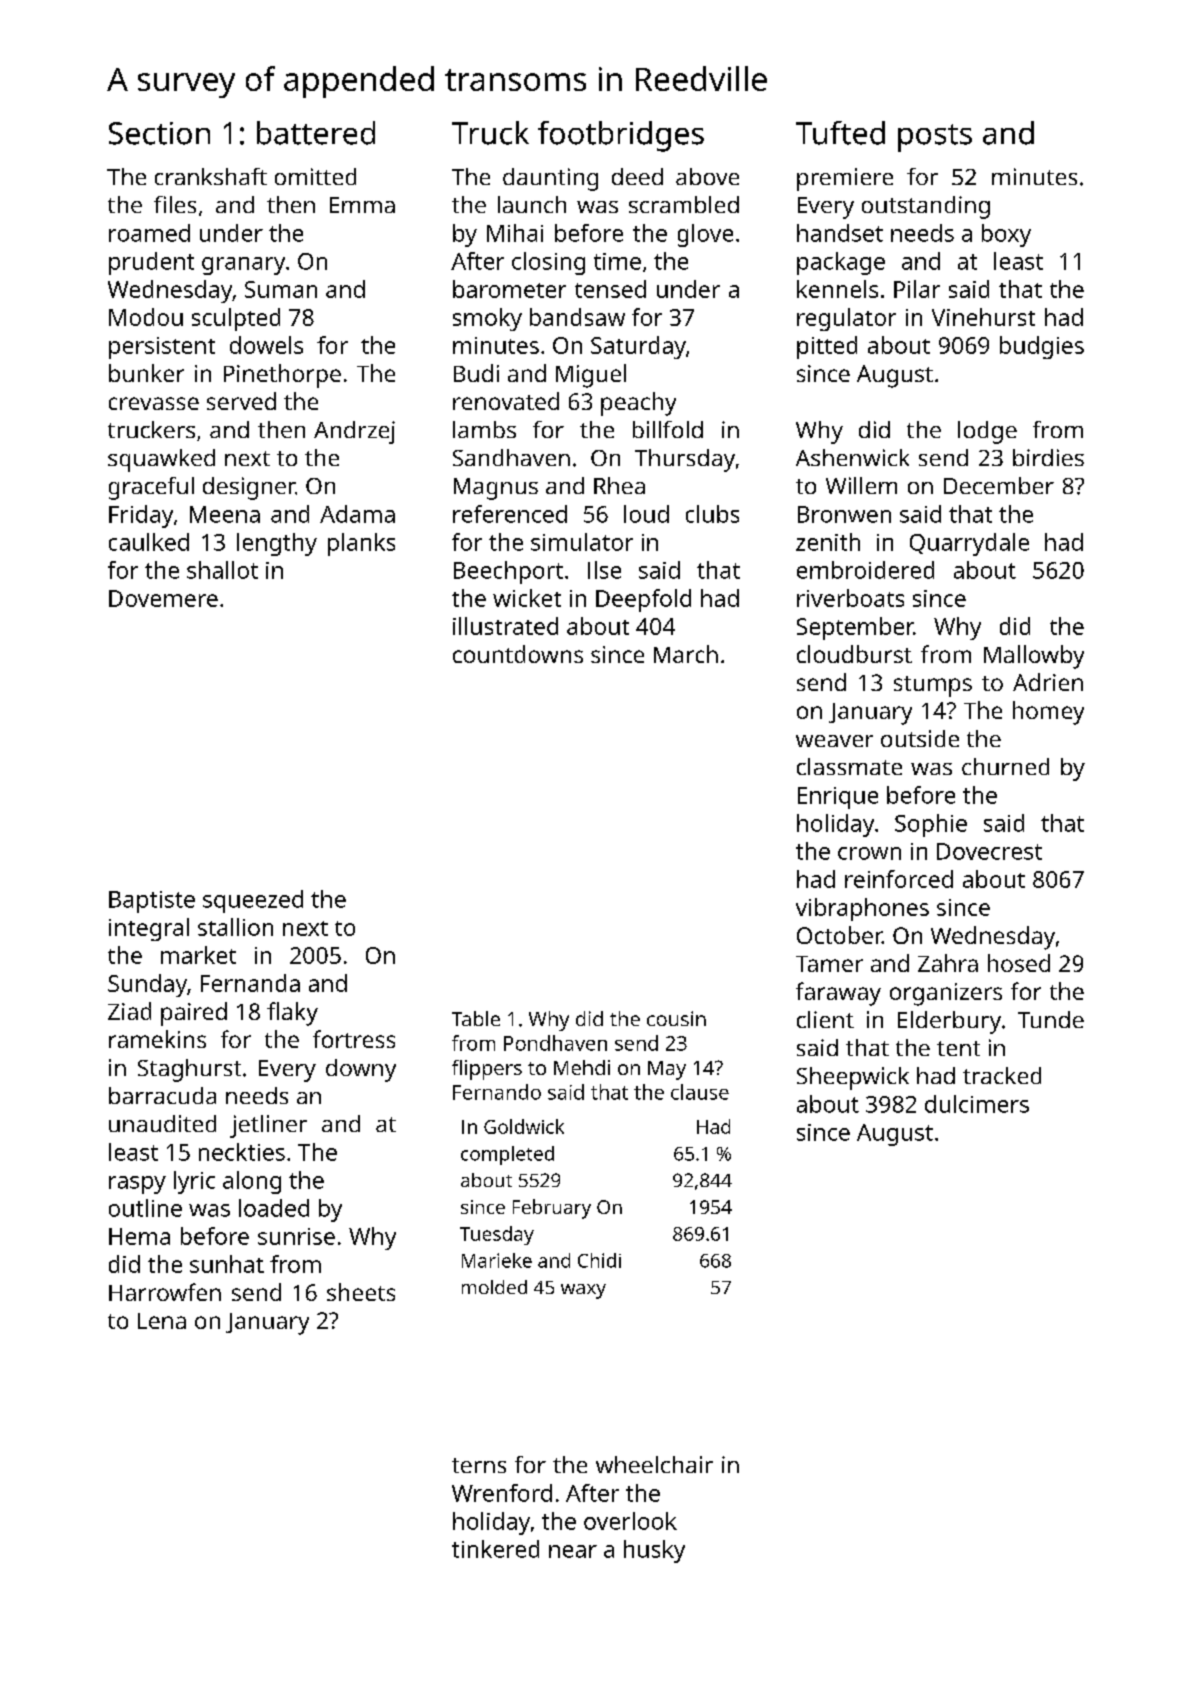 This screenshot has width=1192, height=1686. I want to click on hosed, so click(1019, 963).
